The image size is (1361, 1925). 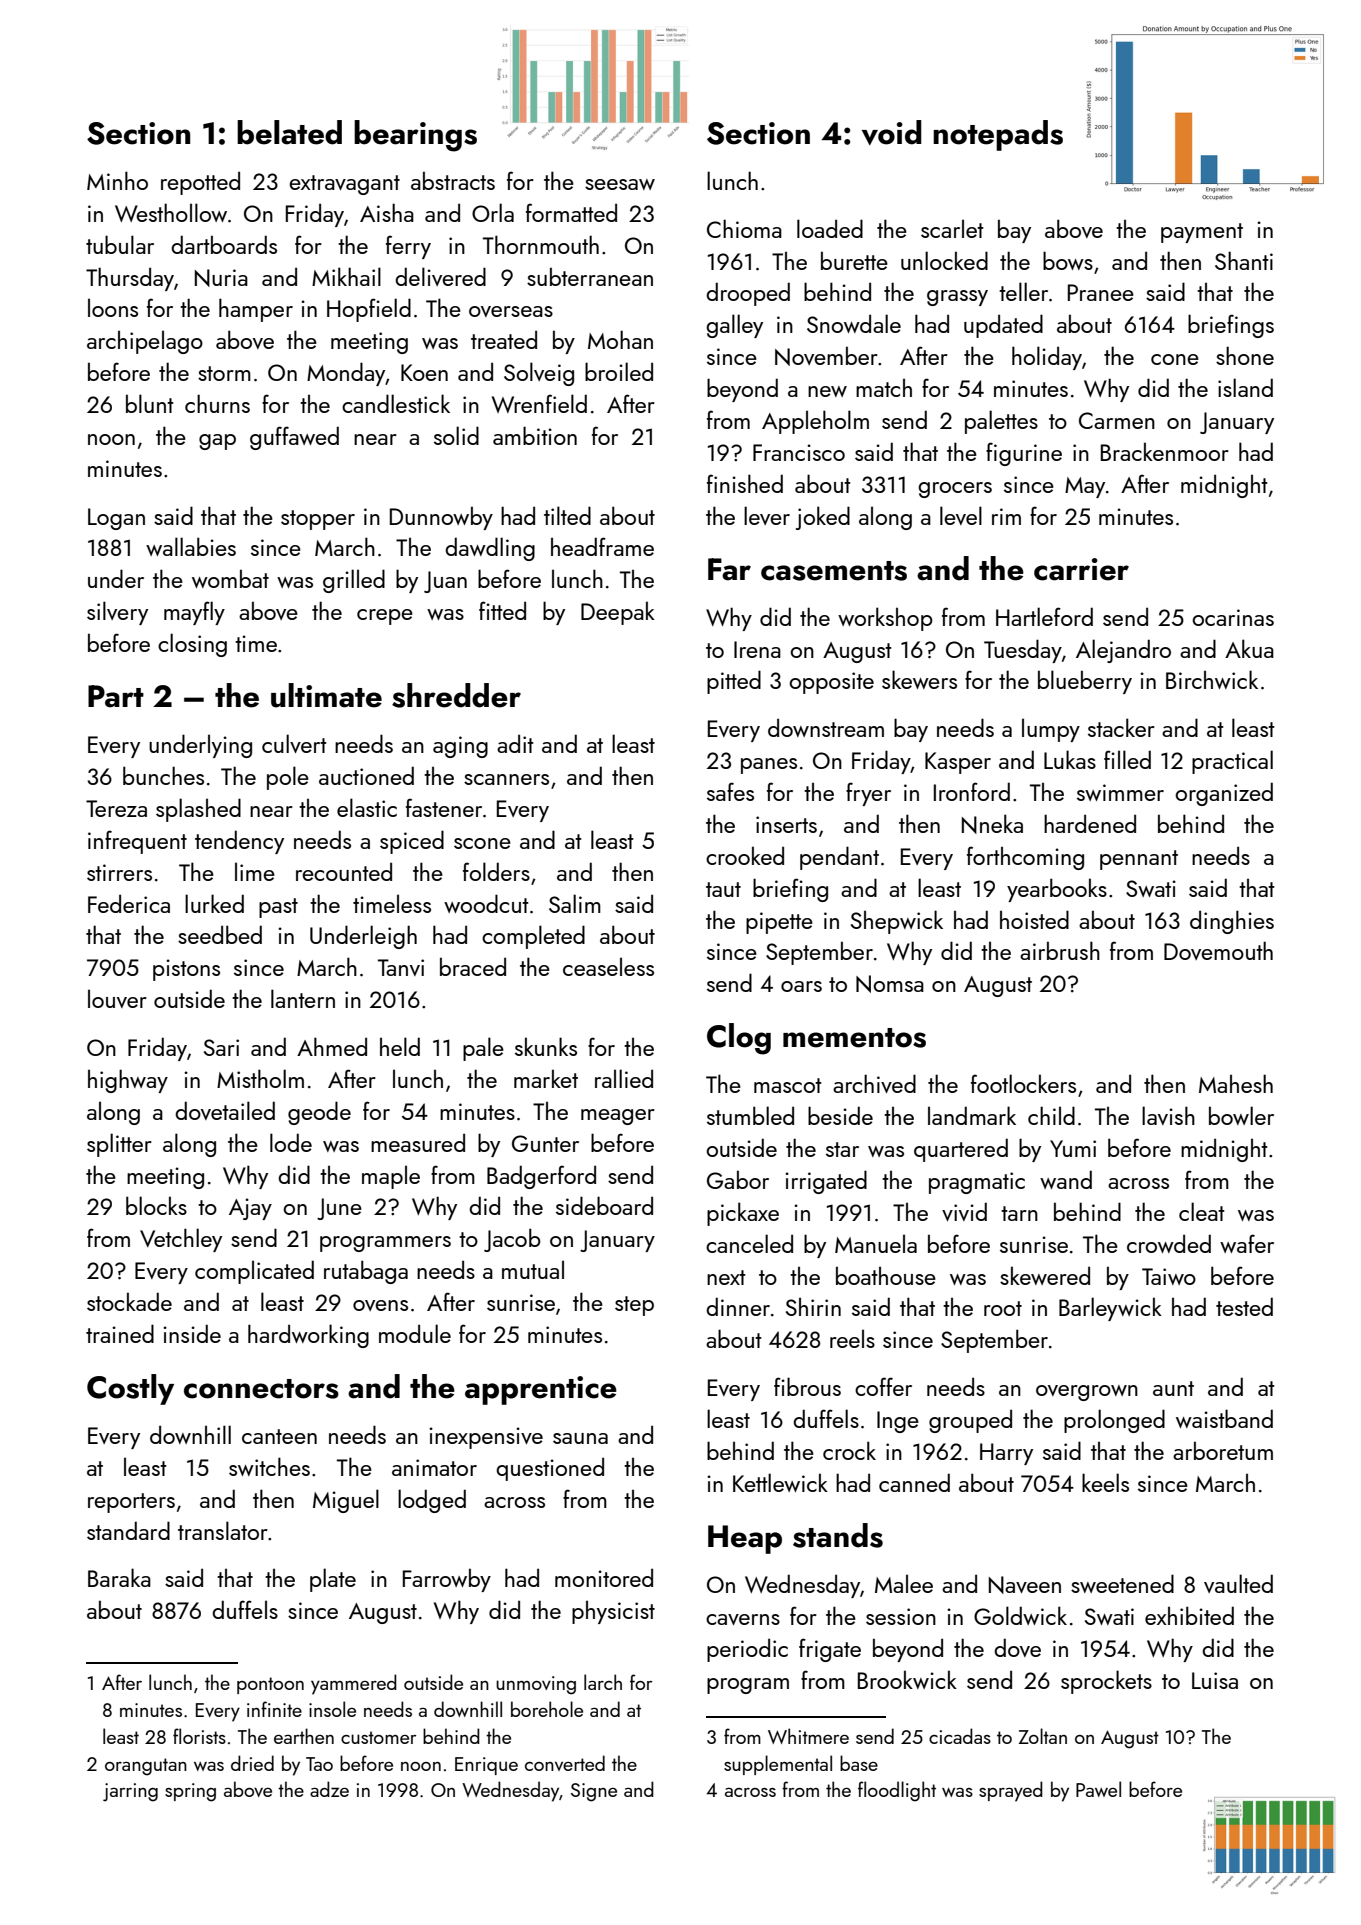 I want to click on adit, so click(x=515, y=743).
